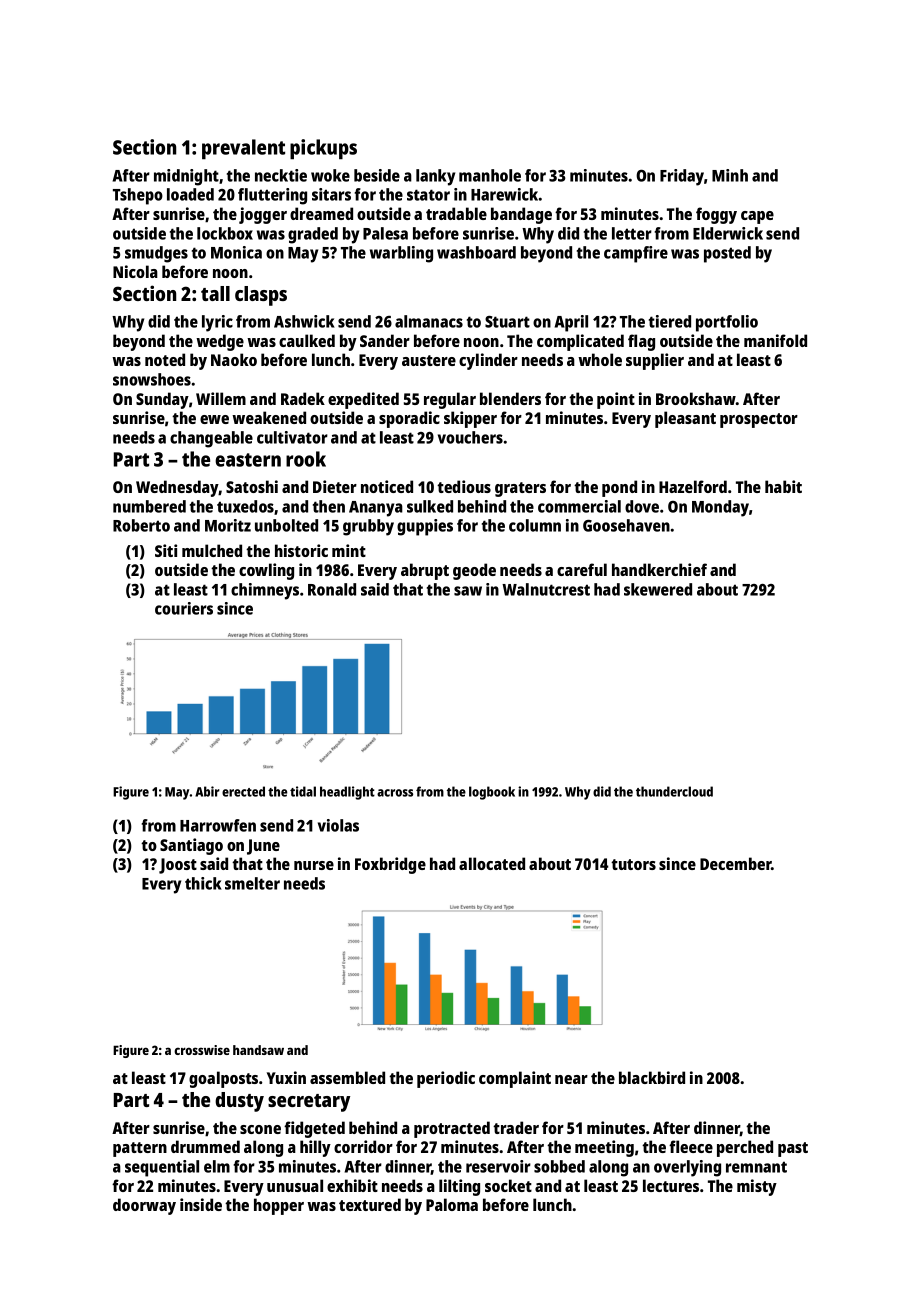  What do you see at coordinates (144, 1206) in the screenshot?
I see `doorway` at bounding box center [144, 1206].
